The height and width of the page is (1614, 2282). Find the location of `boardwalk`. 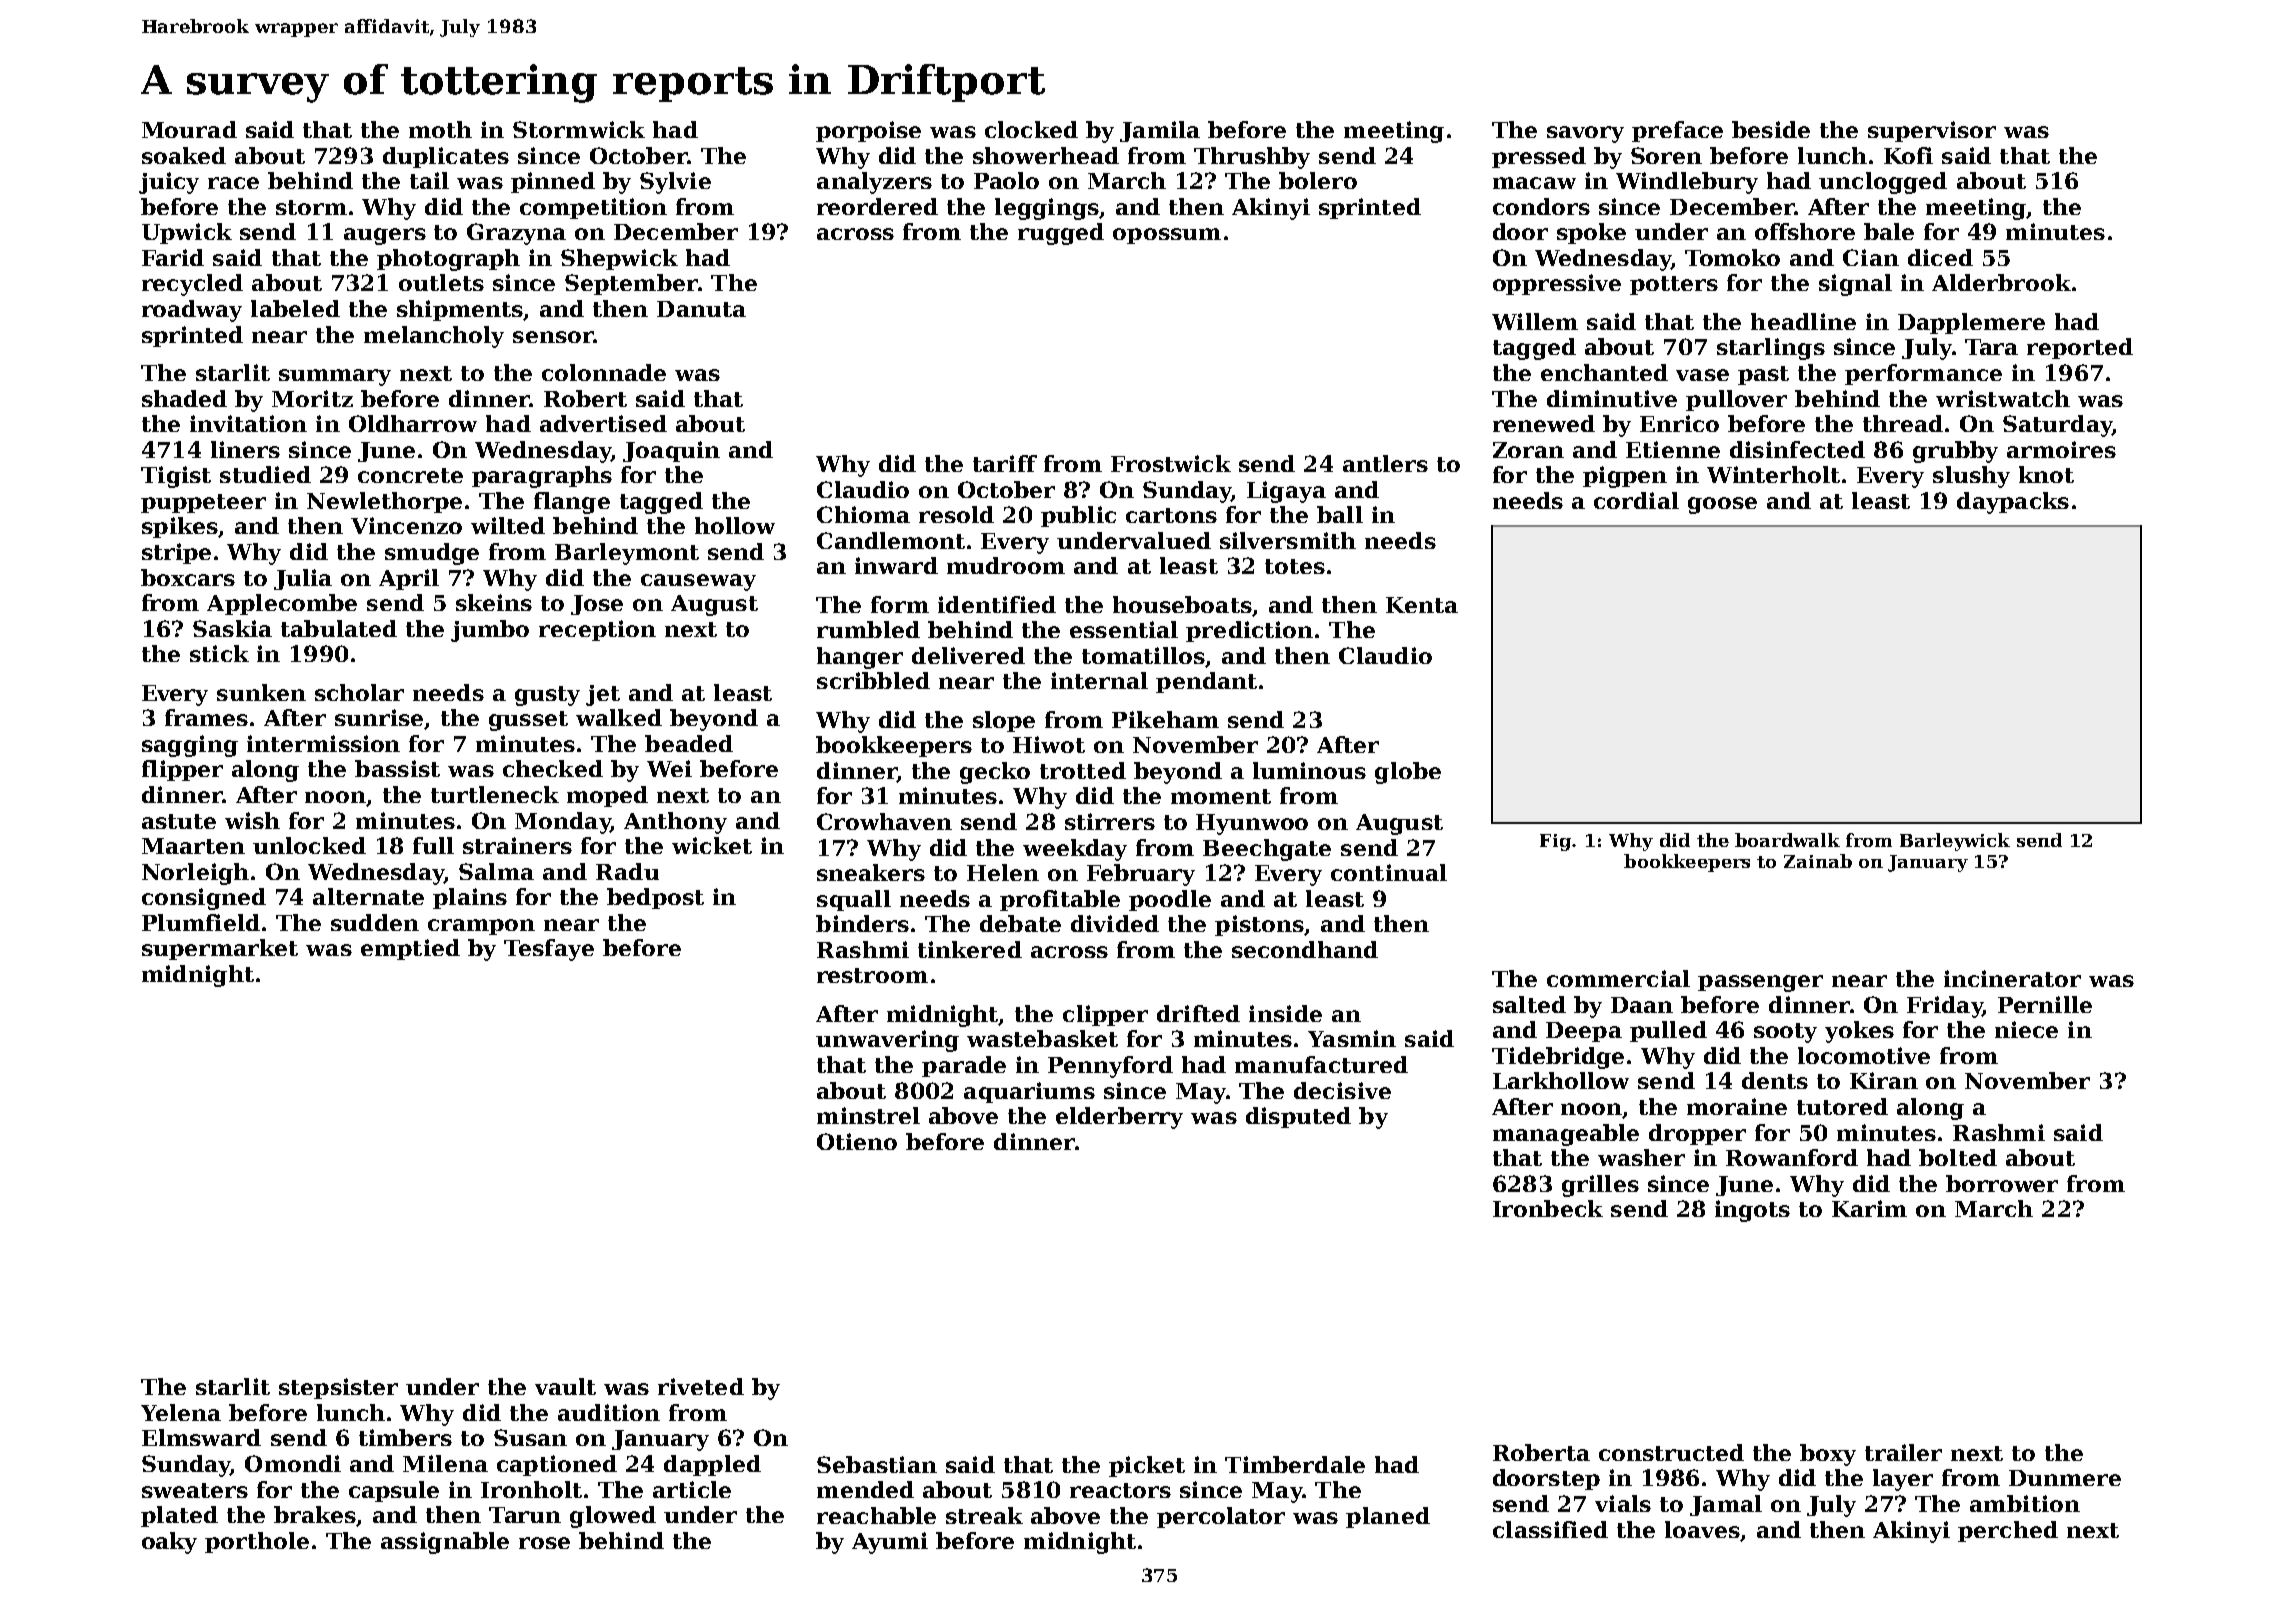

boardwalk is located at coordinates (1787, 840).
